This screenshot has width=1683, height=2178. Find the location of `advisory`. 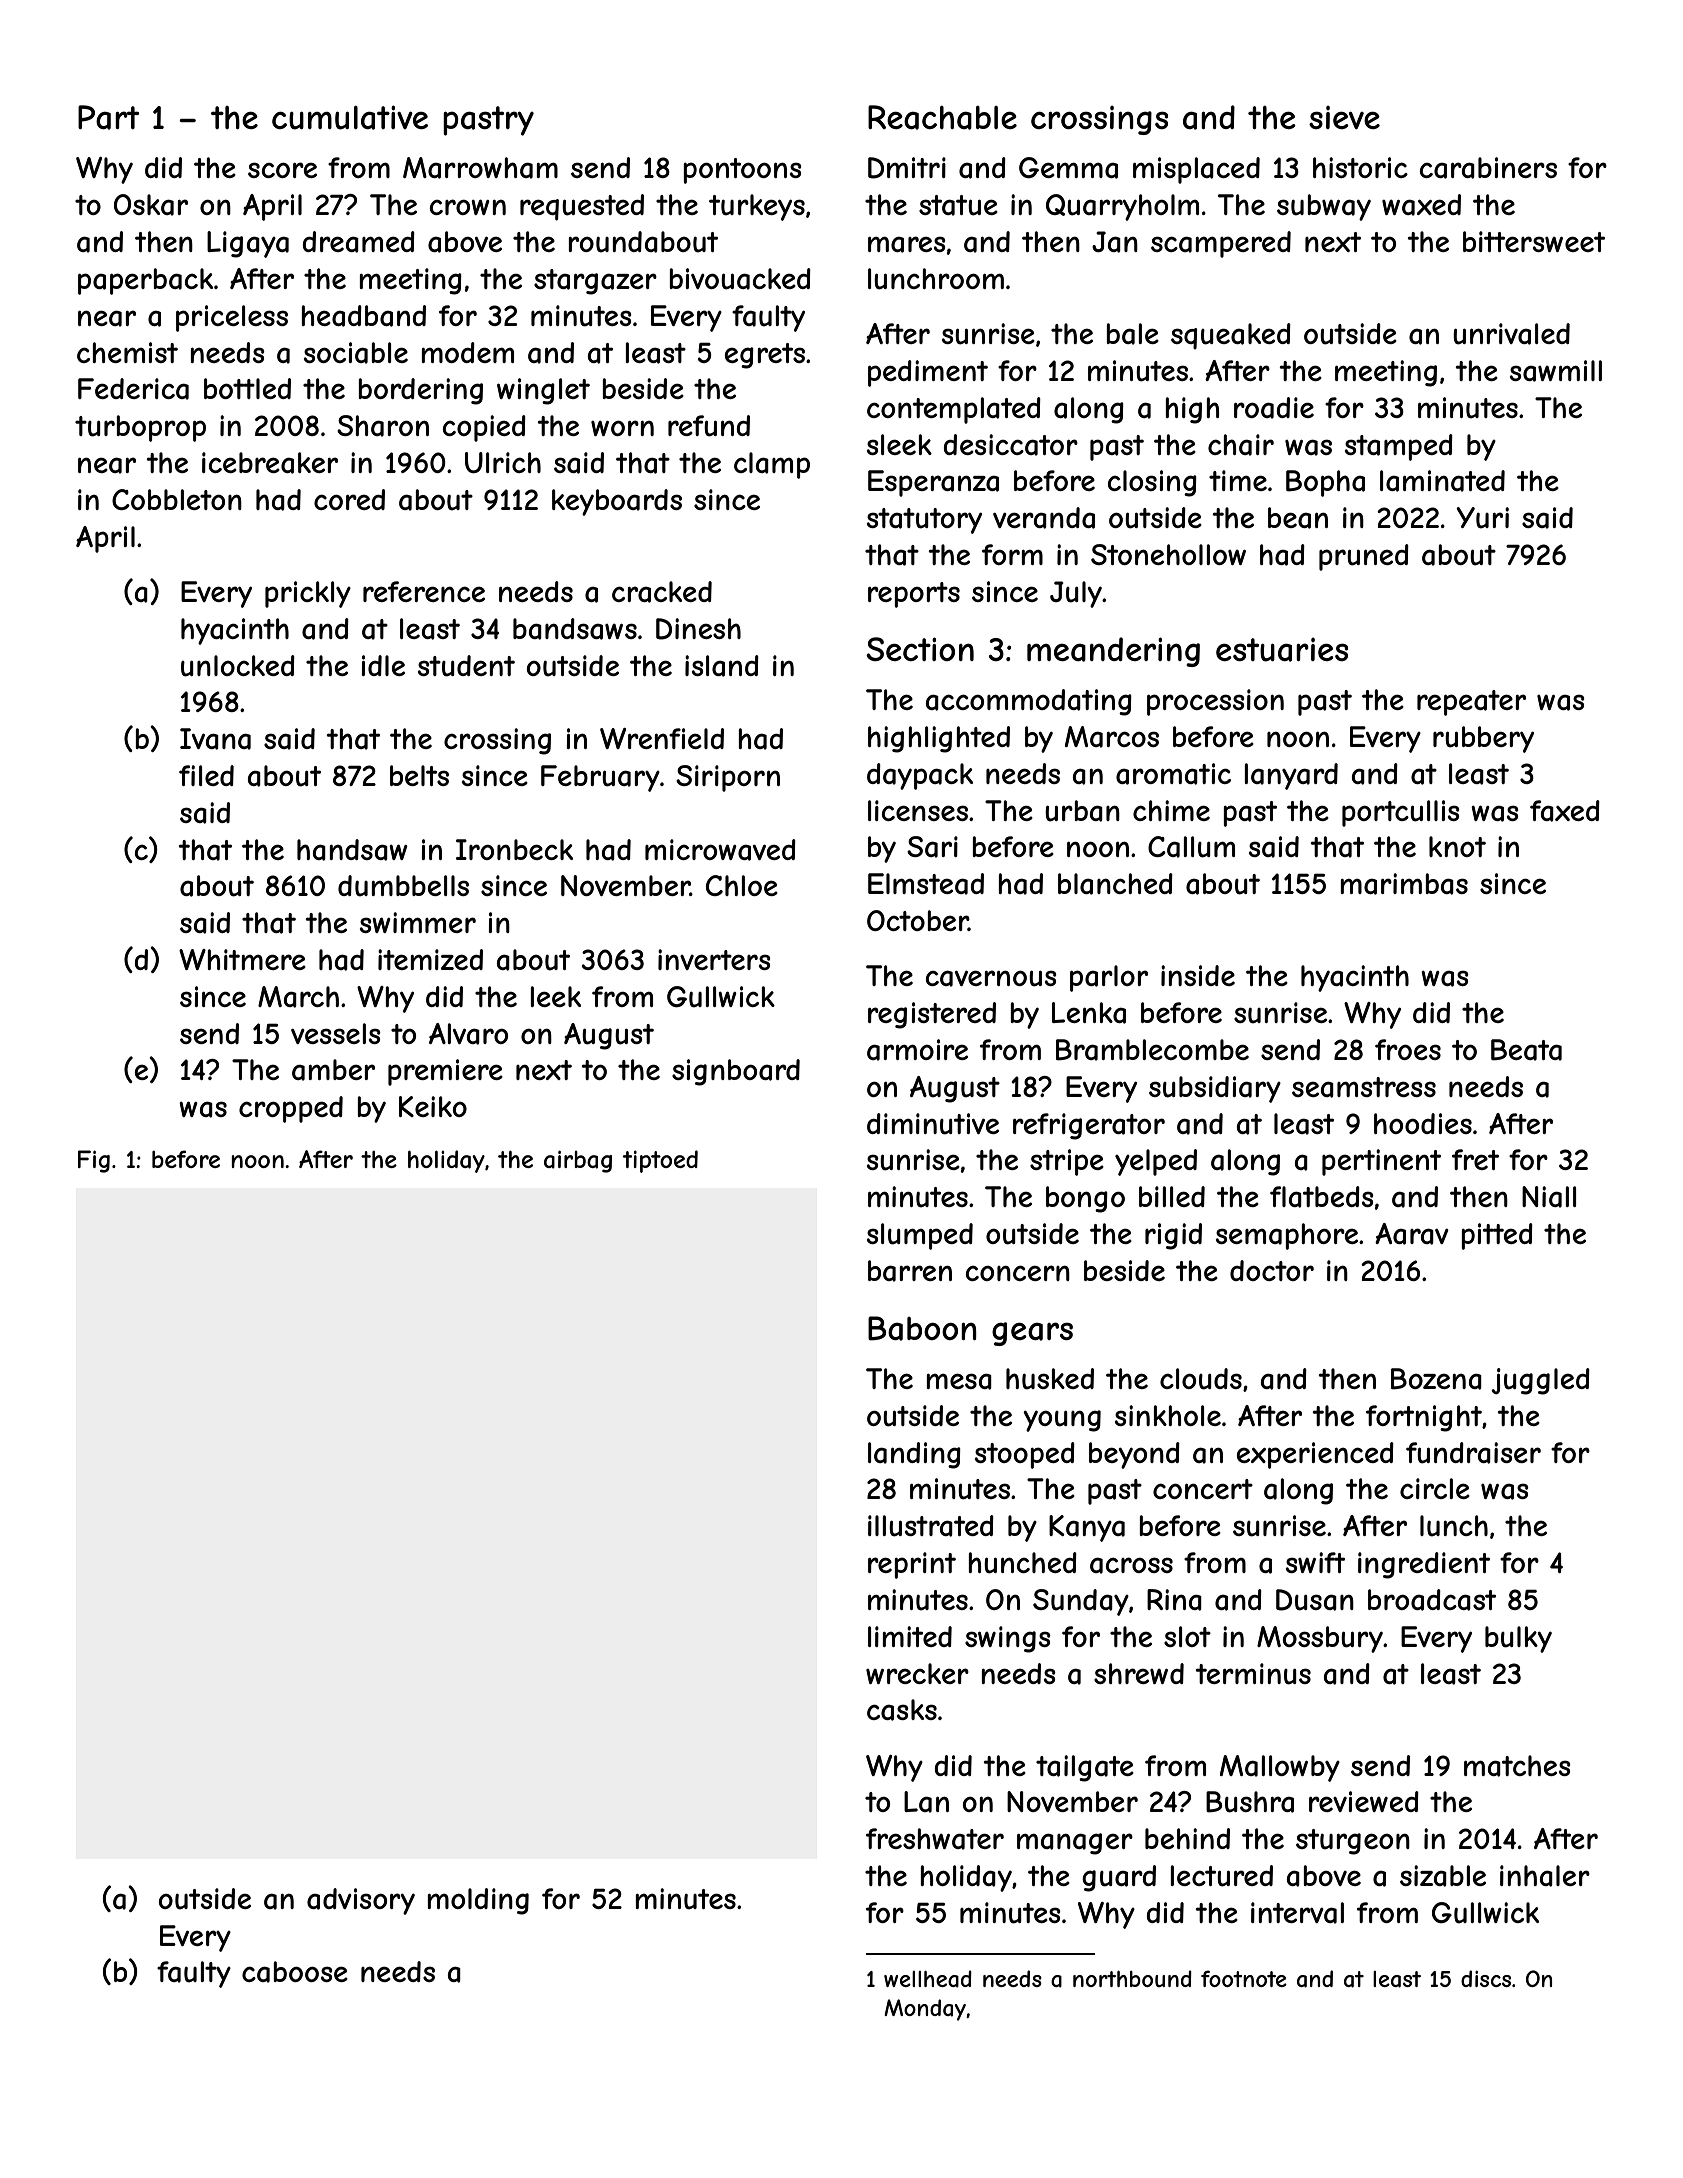

advisory is located at coordinates (361, 1901).
